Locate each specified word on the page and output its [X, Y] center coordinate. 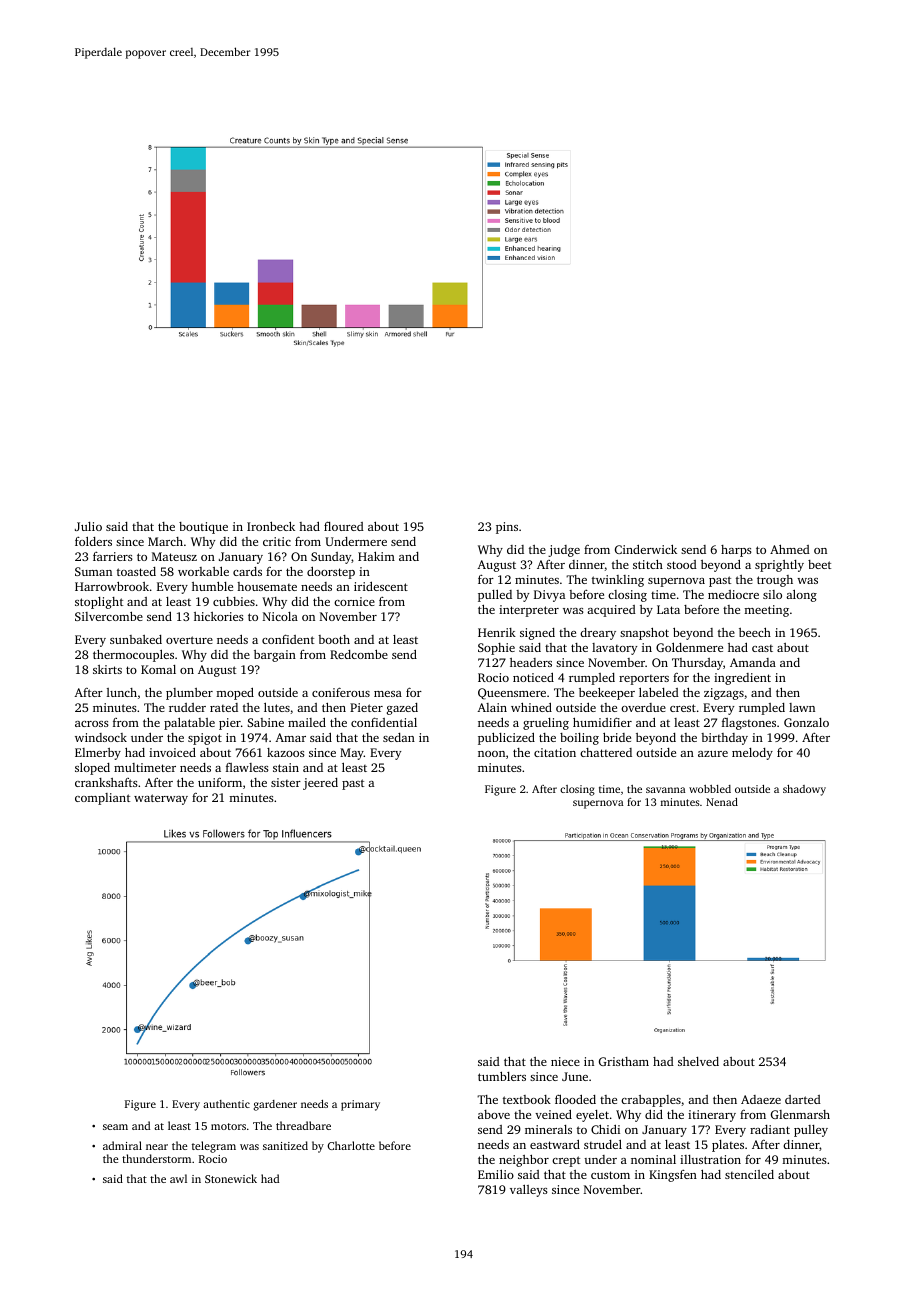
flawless [247, 767]
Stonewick [231, 1178]
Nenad [722, 802]
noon [491, 754]
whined [531, 707]
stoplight [99, 603]
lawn [802, 707]
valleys [529, 1190]
